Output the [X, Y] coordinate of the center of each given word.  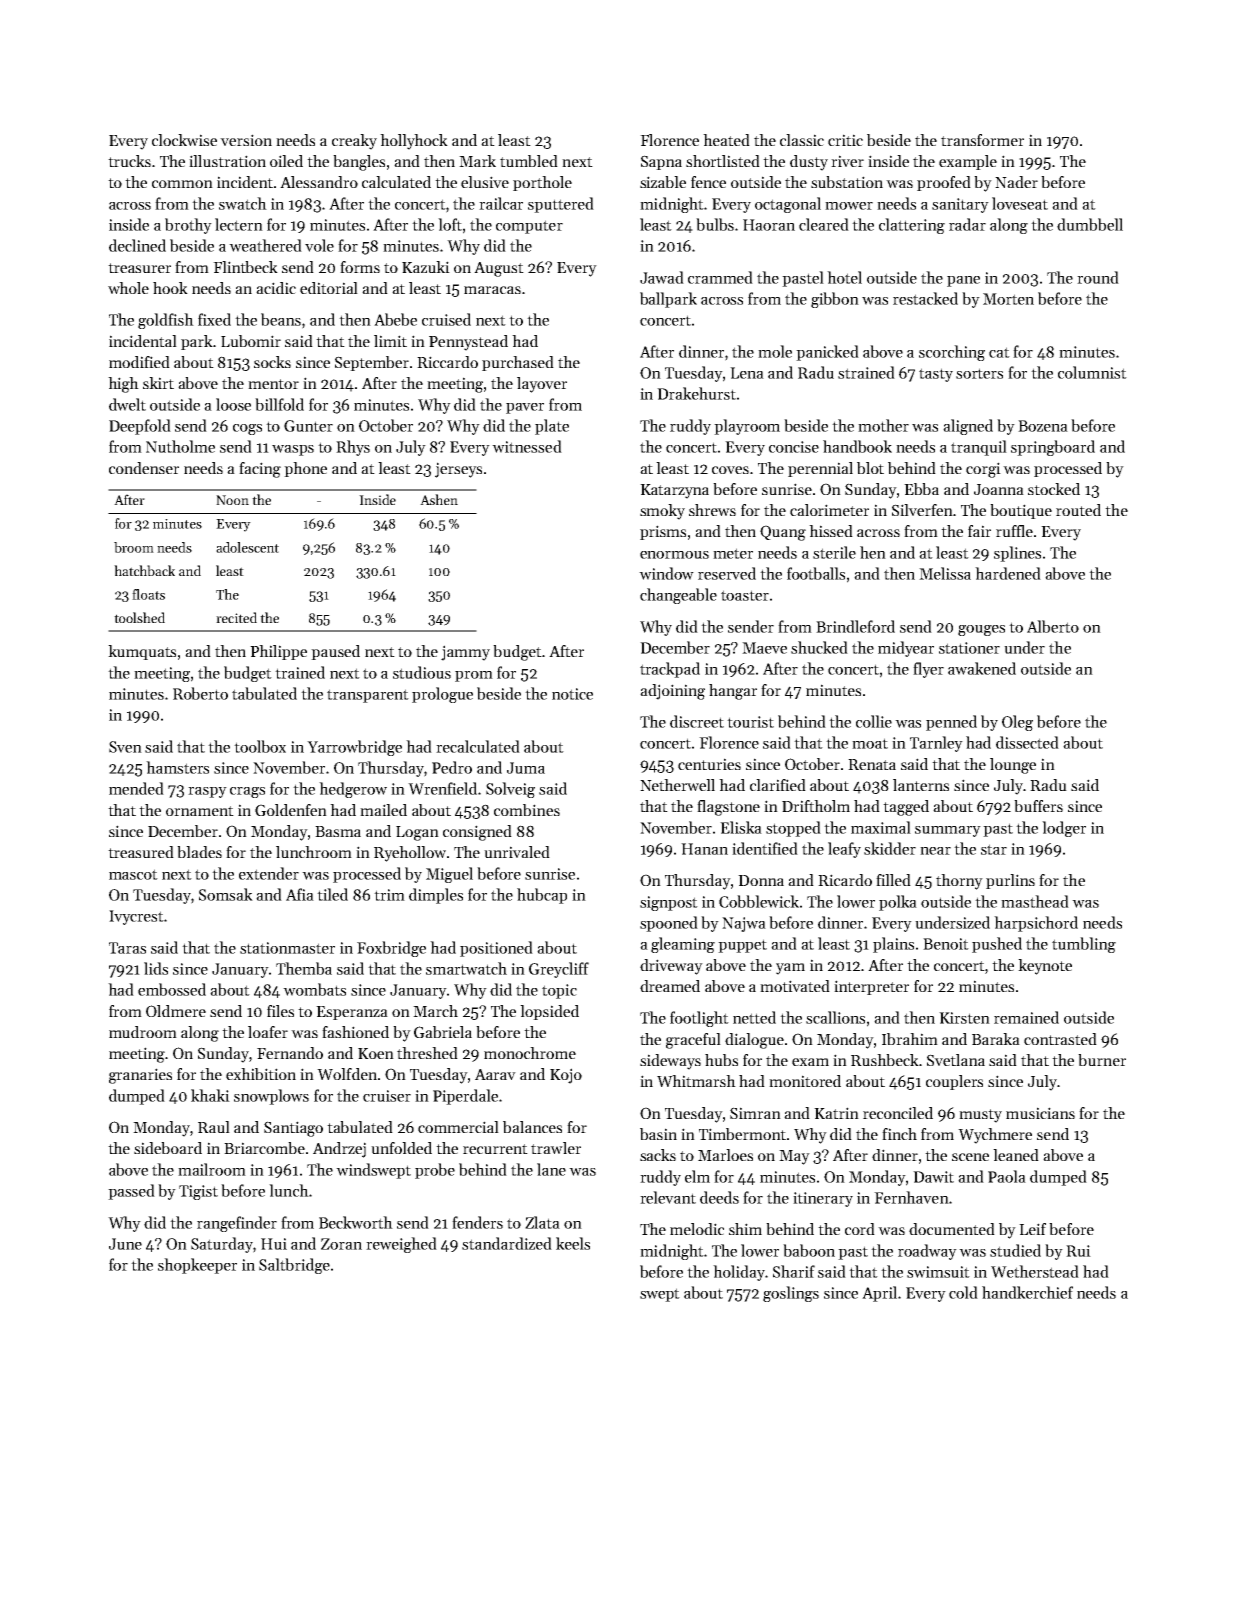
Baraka [996, 1039]
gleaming [683, 945]
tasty [936, 375]
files [280, 1011]
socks [272, 362]
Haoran [769, 225]
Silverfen [922, 510]
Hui [274, 1244]
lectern [239, 224]
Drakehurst [696, 393]
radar [967, 224]
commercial [458, 1127]
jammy [465, 653]
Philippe [278, 652]
